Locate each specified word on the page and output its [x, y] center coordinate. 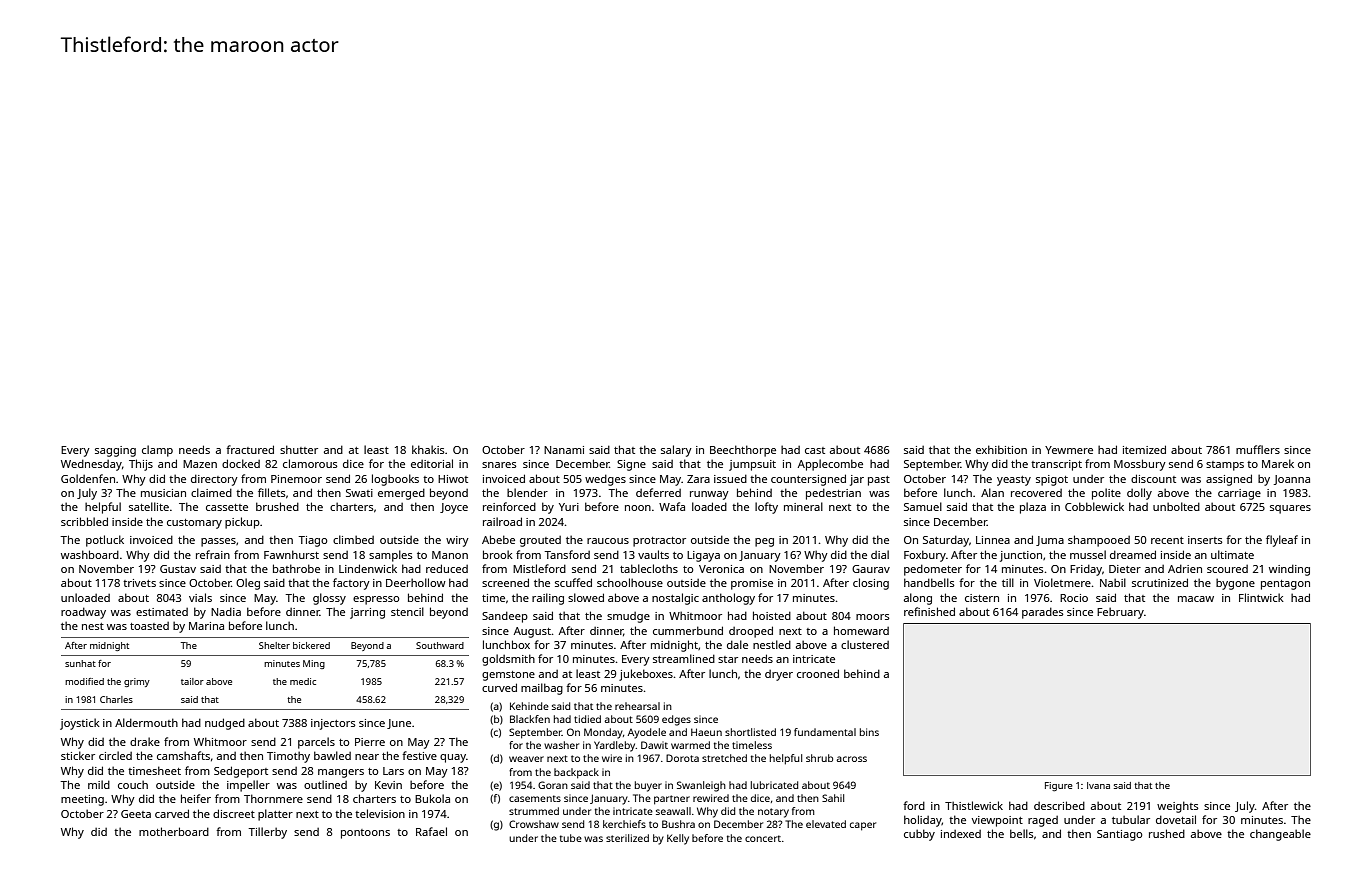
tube [571, 838]
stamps [1225, 466]
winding [1289, 570]
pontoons [365, 834]
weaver [526, 759]
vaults [653, 554]
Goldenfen [88, 478]
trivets [139, 583]
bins [869, 732]
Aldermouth [146, 722]
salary [676, 451]
